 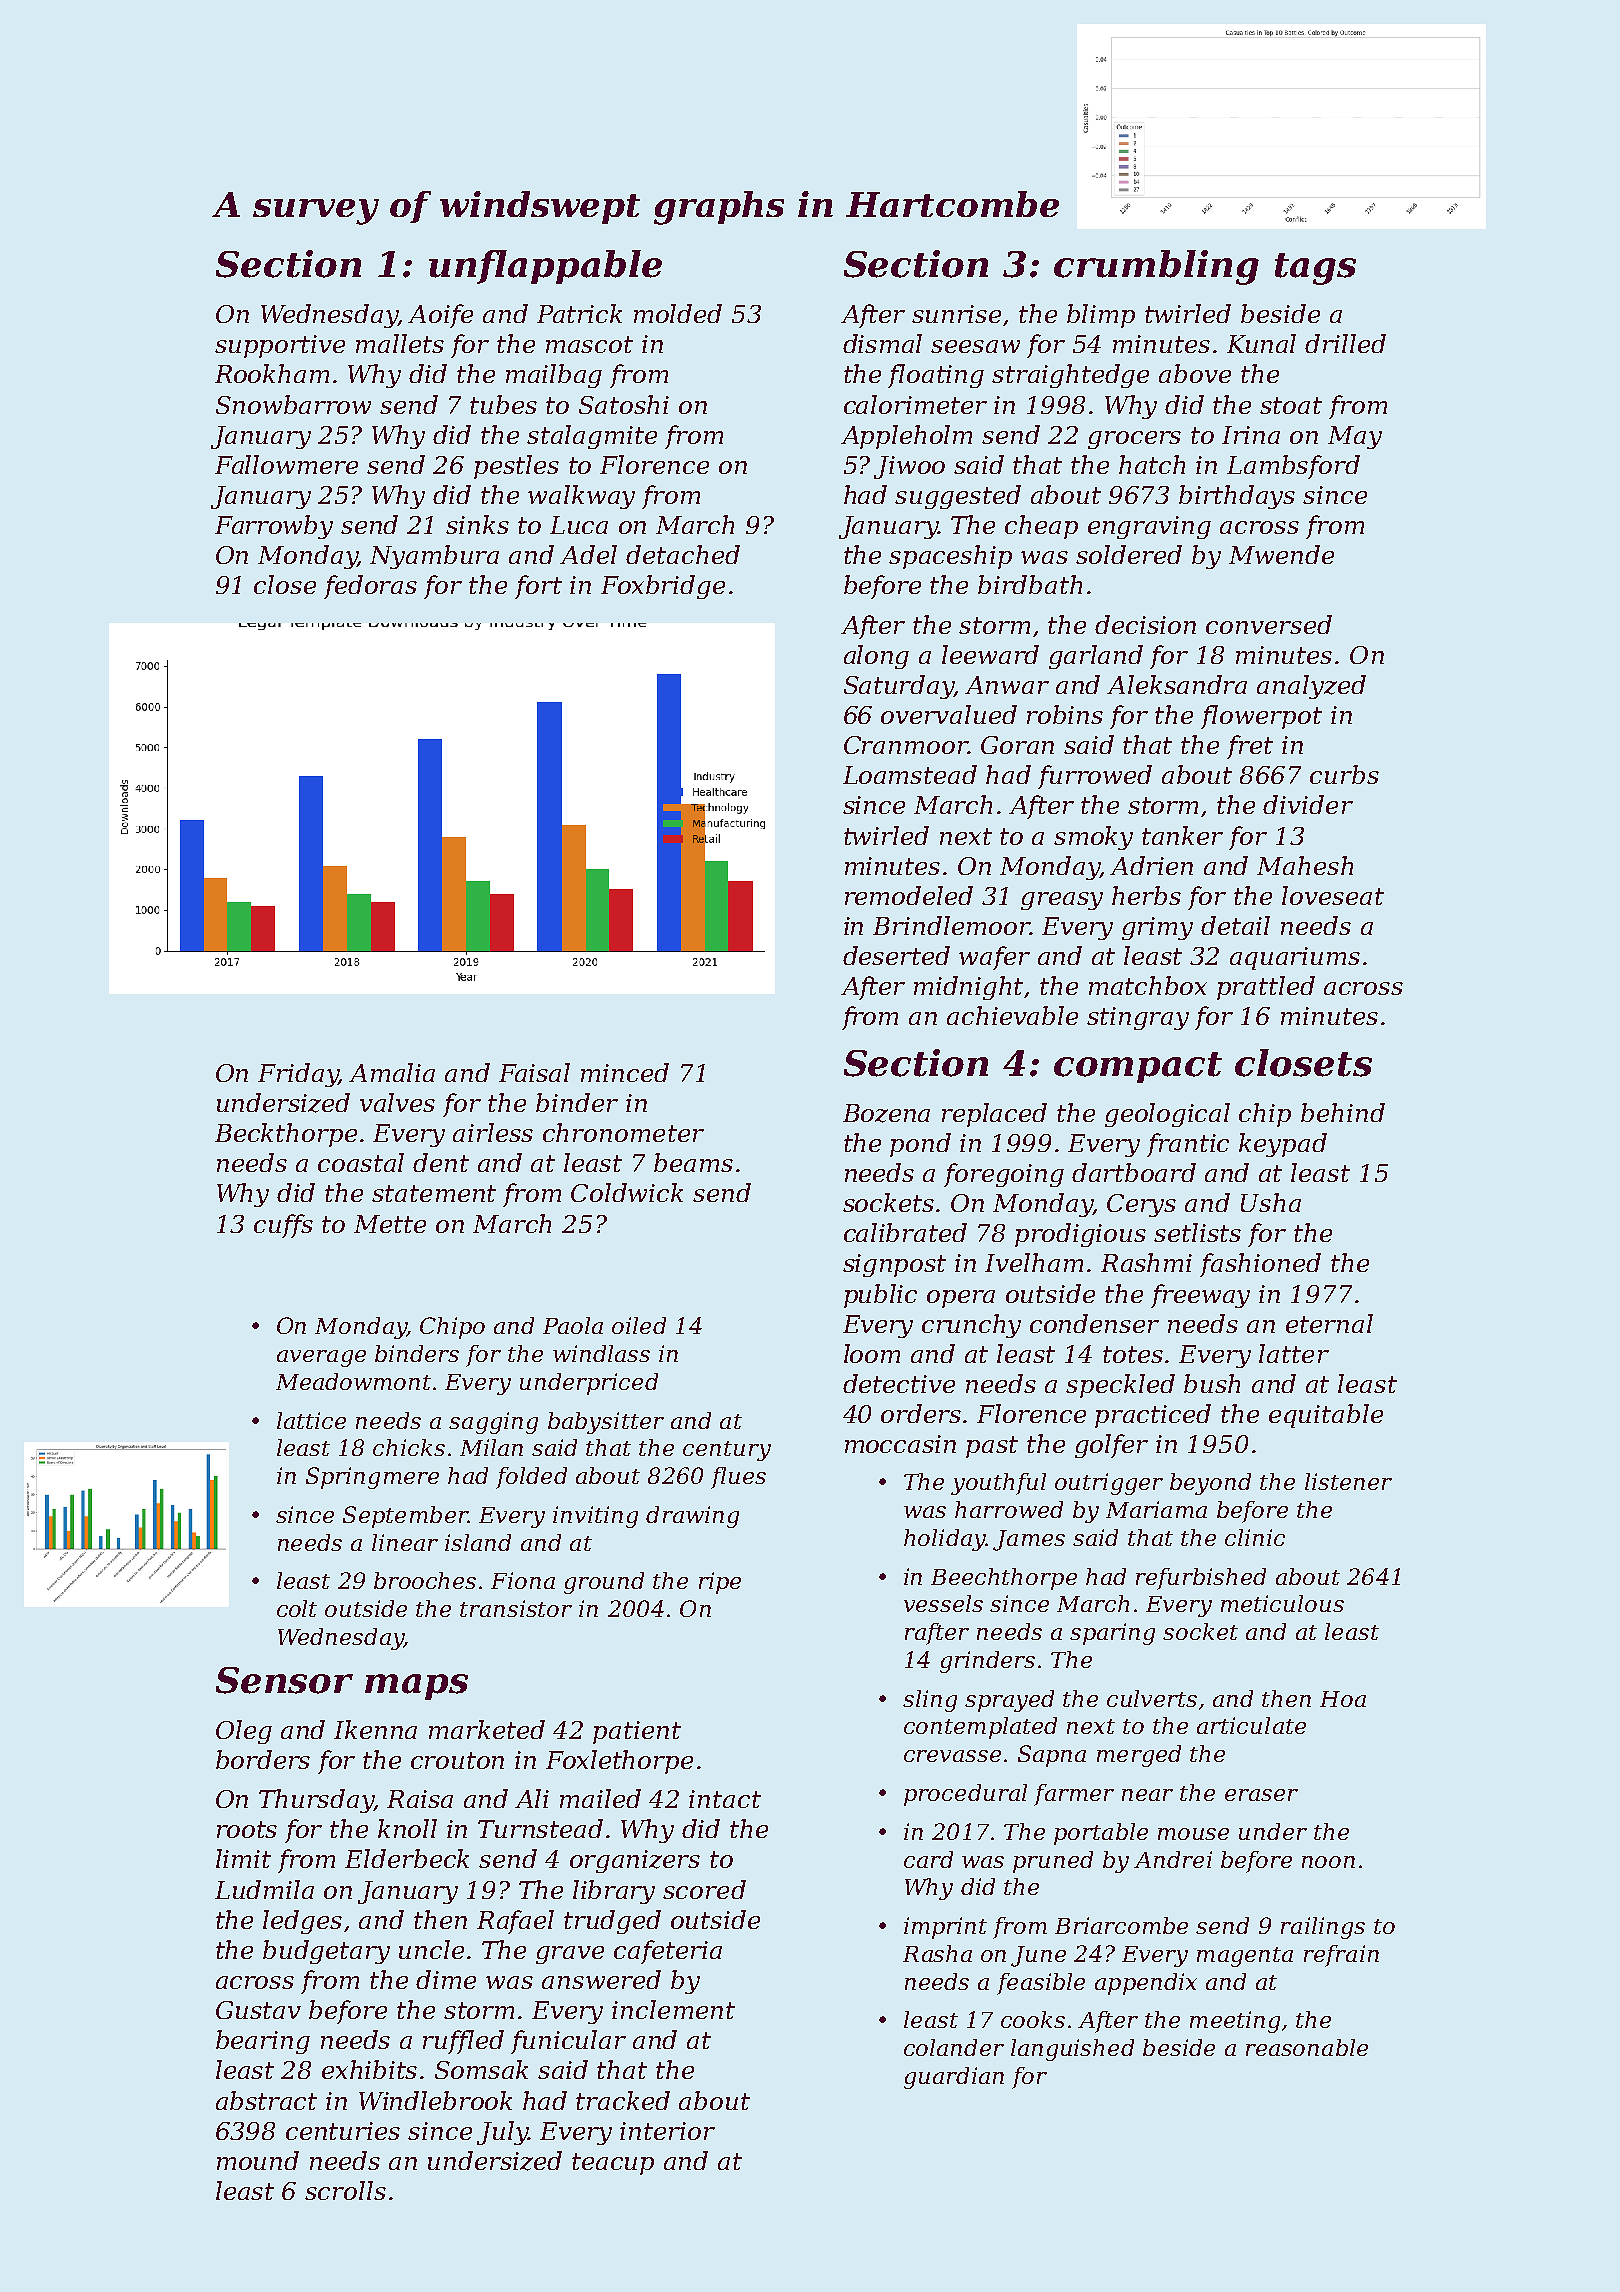 I want to click on scrolls, so click(x=345, y=2190).
